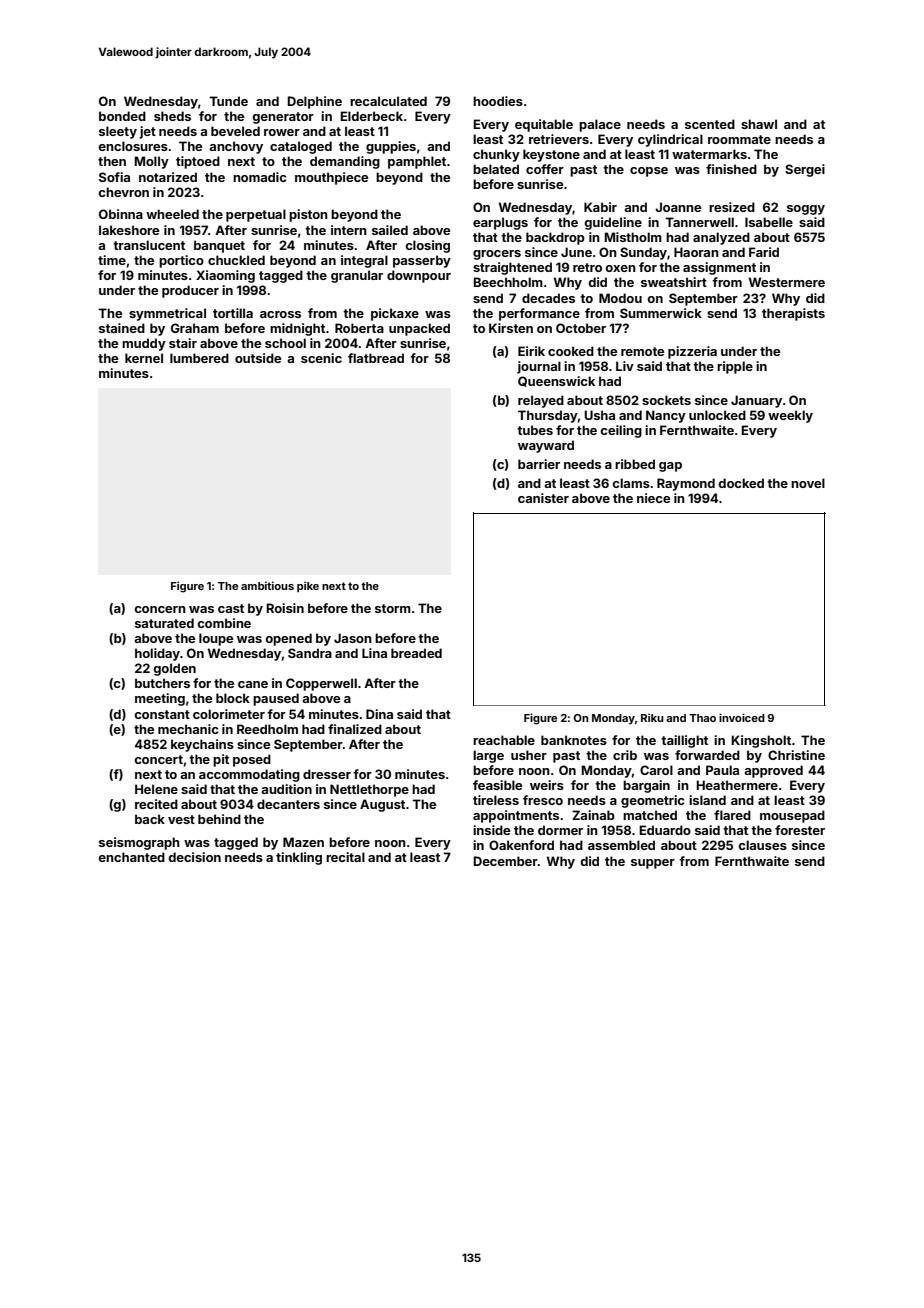 The height and width of the document is (1308, 924). Describe the element at coordinates (505, 861) in the document. I see `December` at that location.
